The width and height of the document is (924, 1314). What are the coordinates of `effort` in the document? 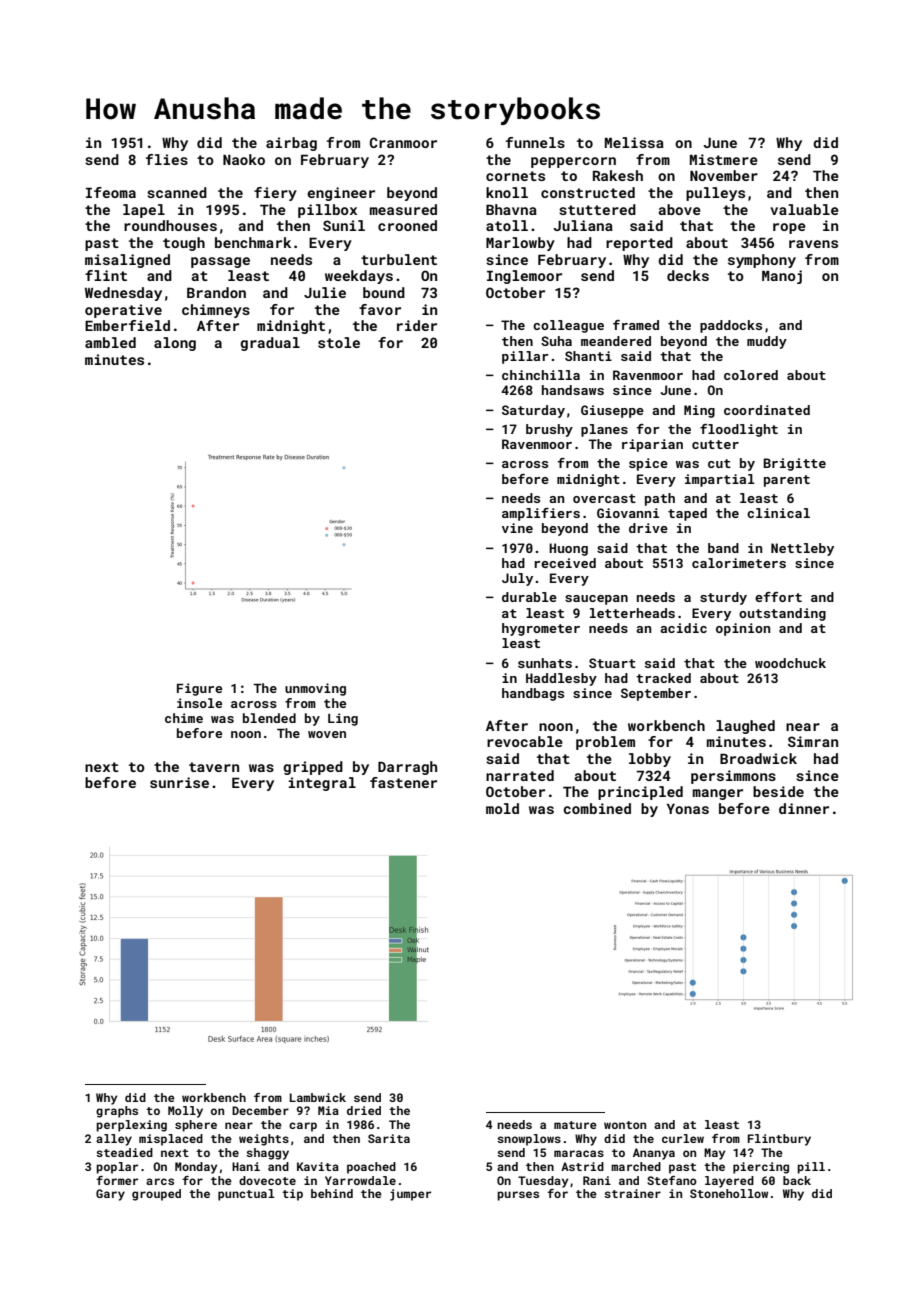 It's located at (778, 597).
